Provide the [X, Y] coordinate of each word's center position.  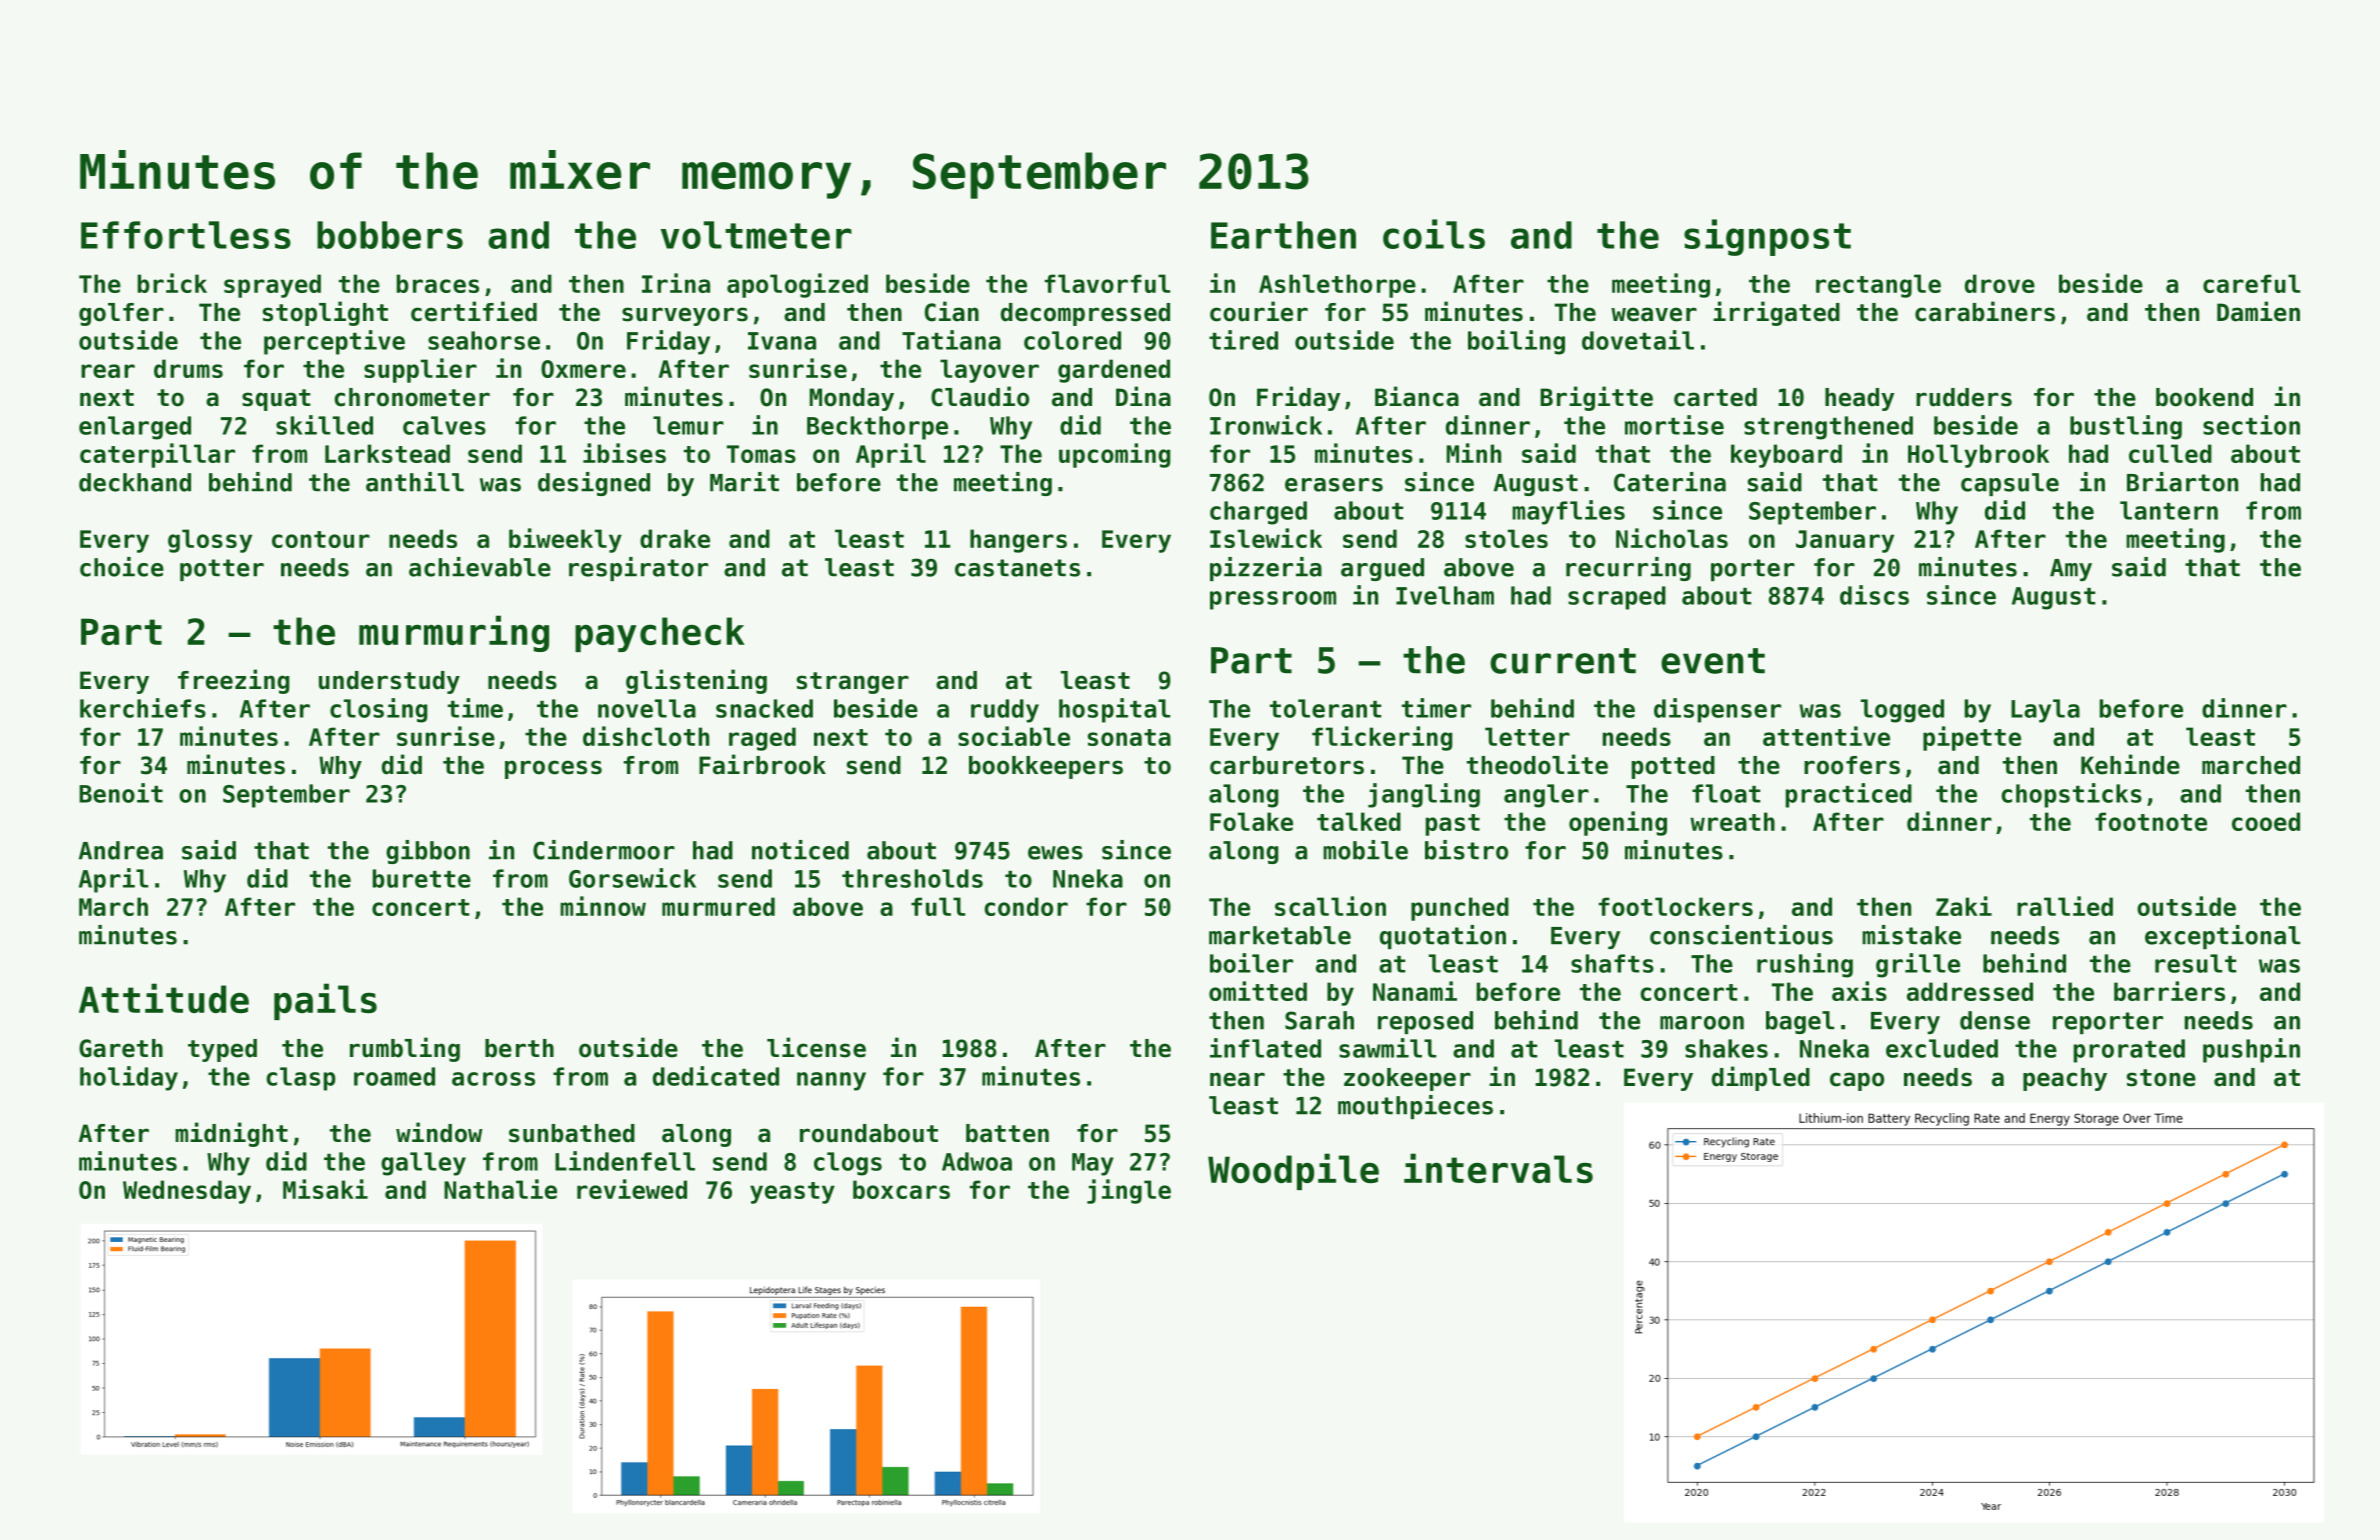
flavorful [1107, 283]
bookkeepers [1046, 767]
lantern [2169, 510]
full [938, 906]
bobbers [390, 235]
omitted [1258, 991]
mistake [1911, 935]
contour [321, 539]
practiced [1849, 795]
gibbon [428, 852]
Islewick [1266, 538]
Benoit [121, 793]
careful [2251, 283]
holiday [129, 1078]
